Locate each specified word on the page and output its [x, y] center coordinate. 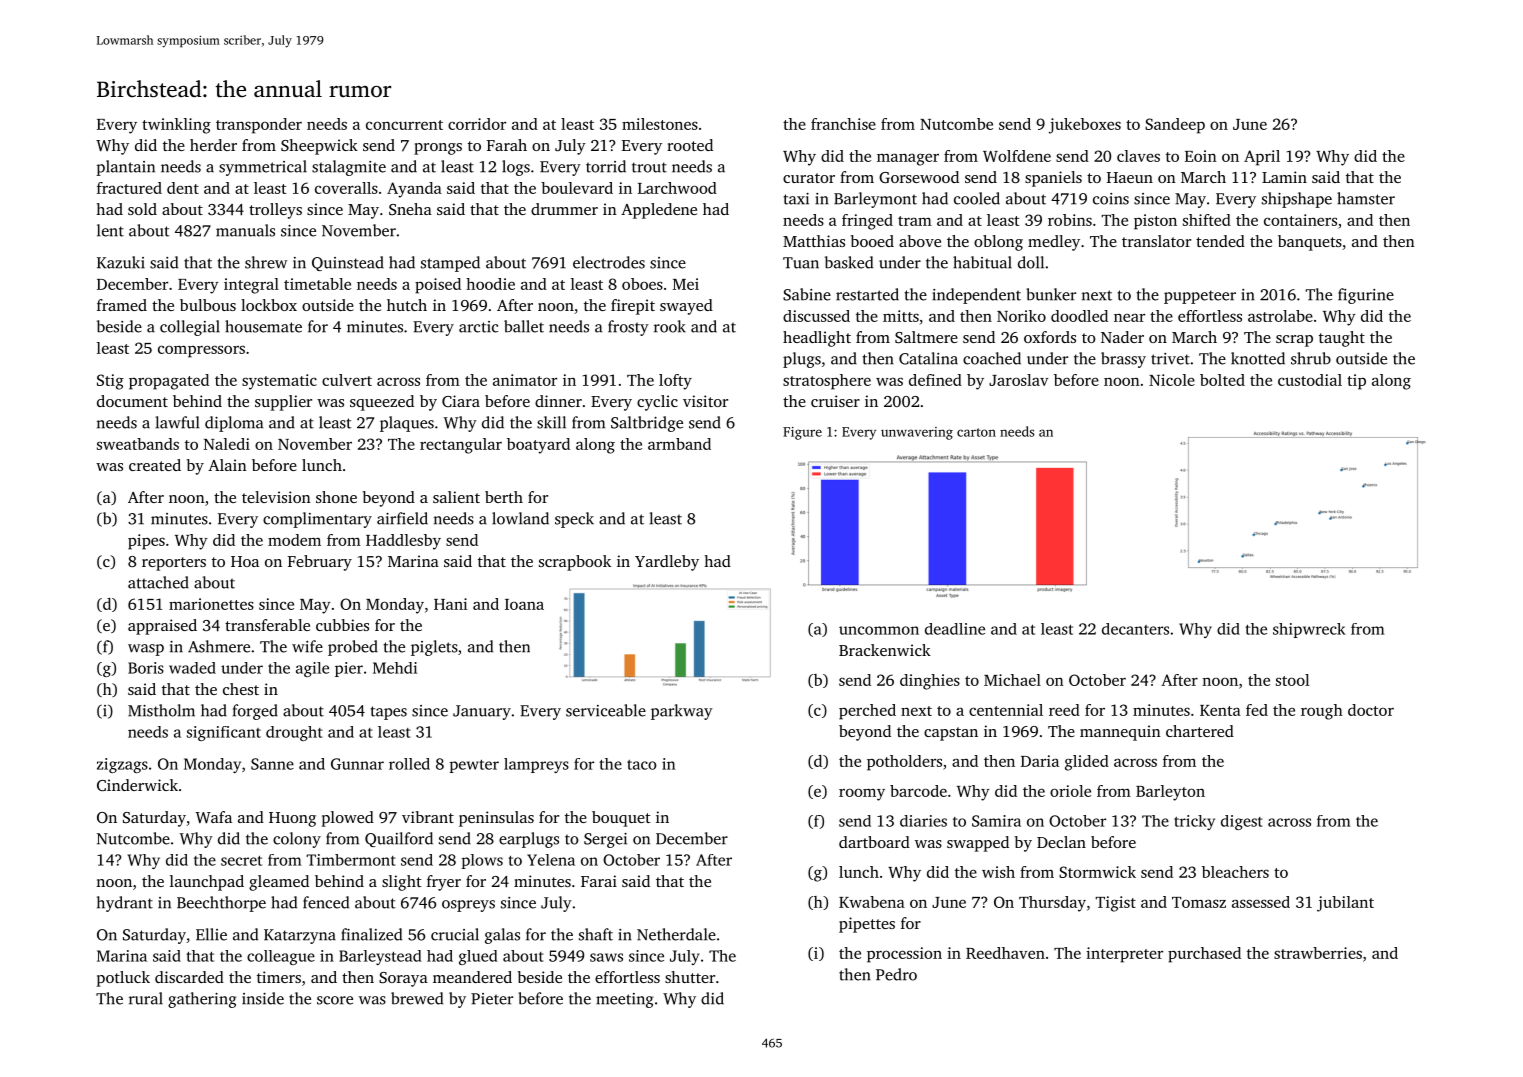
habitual [982, 262]
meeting [625, 1000]
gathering [202, 1000]
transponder [259, 126]
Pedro [896, 974]
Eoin [1201, 156]
